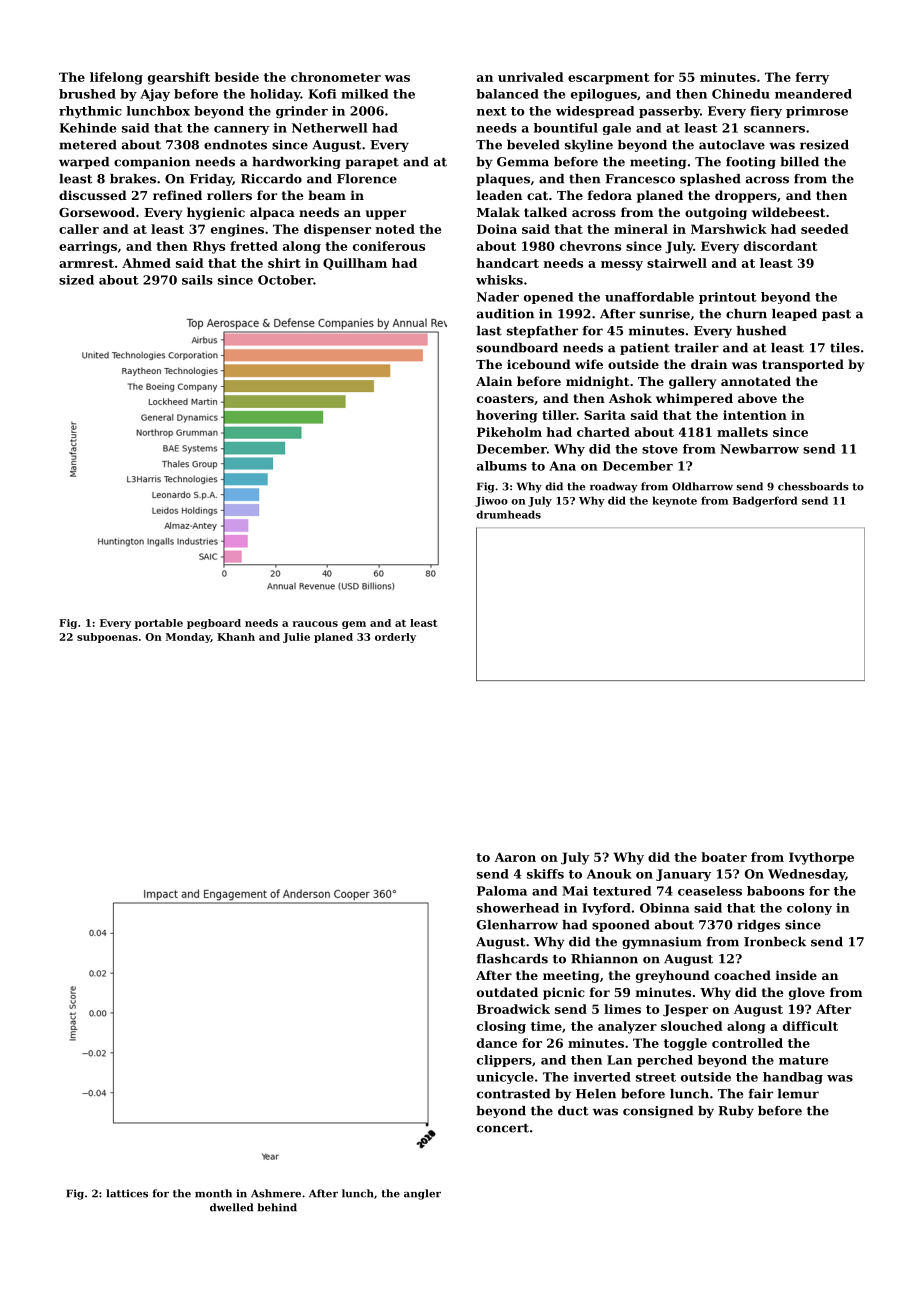 Image resolution: width=924 pixels, height=1308 pixels. I want to click on colony, so click(809, 909).
